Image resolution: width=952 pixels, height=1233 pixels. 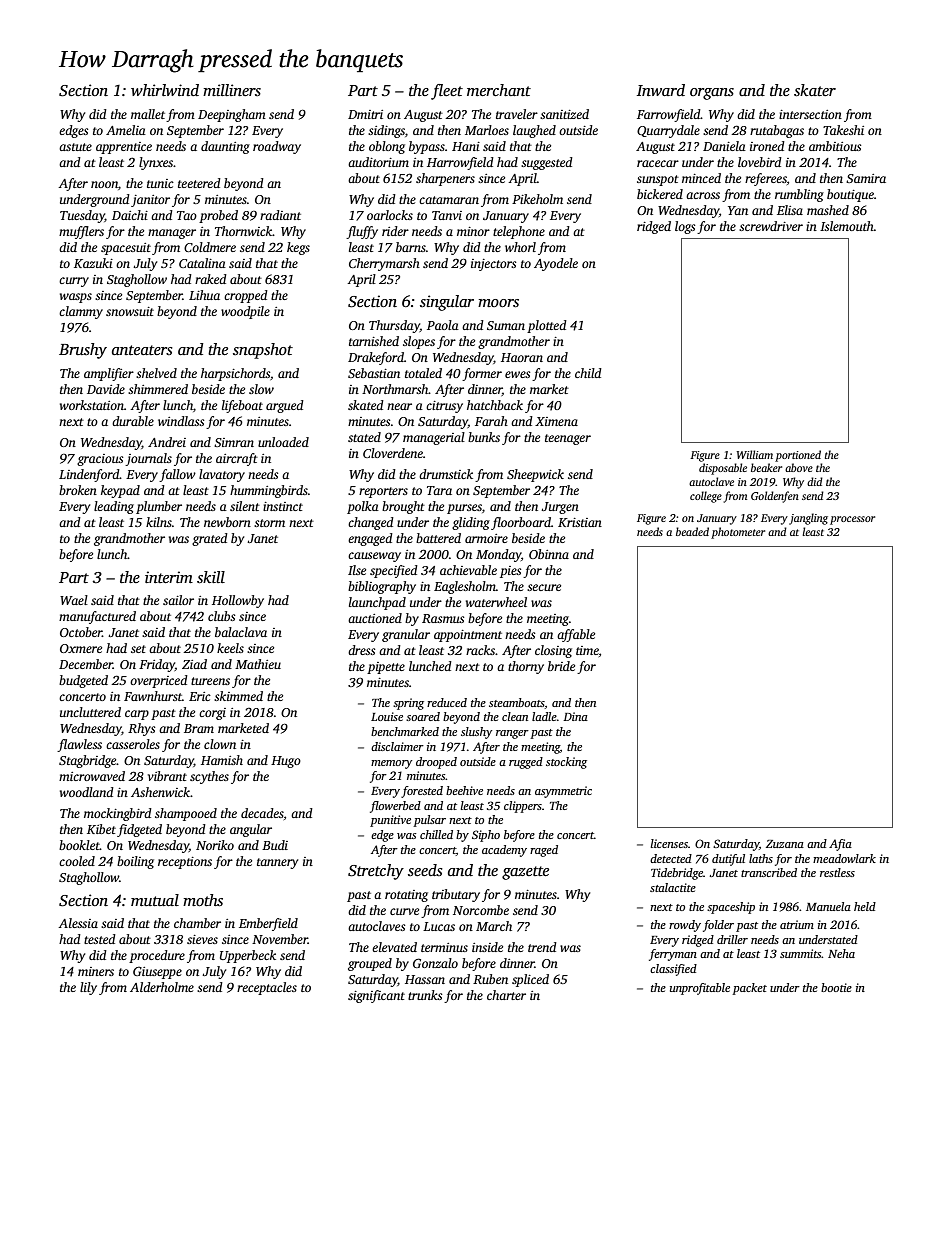 I want to click on whirlwind, so click(x=165, y=90).
